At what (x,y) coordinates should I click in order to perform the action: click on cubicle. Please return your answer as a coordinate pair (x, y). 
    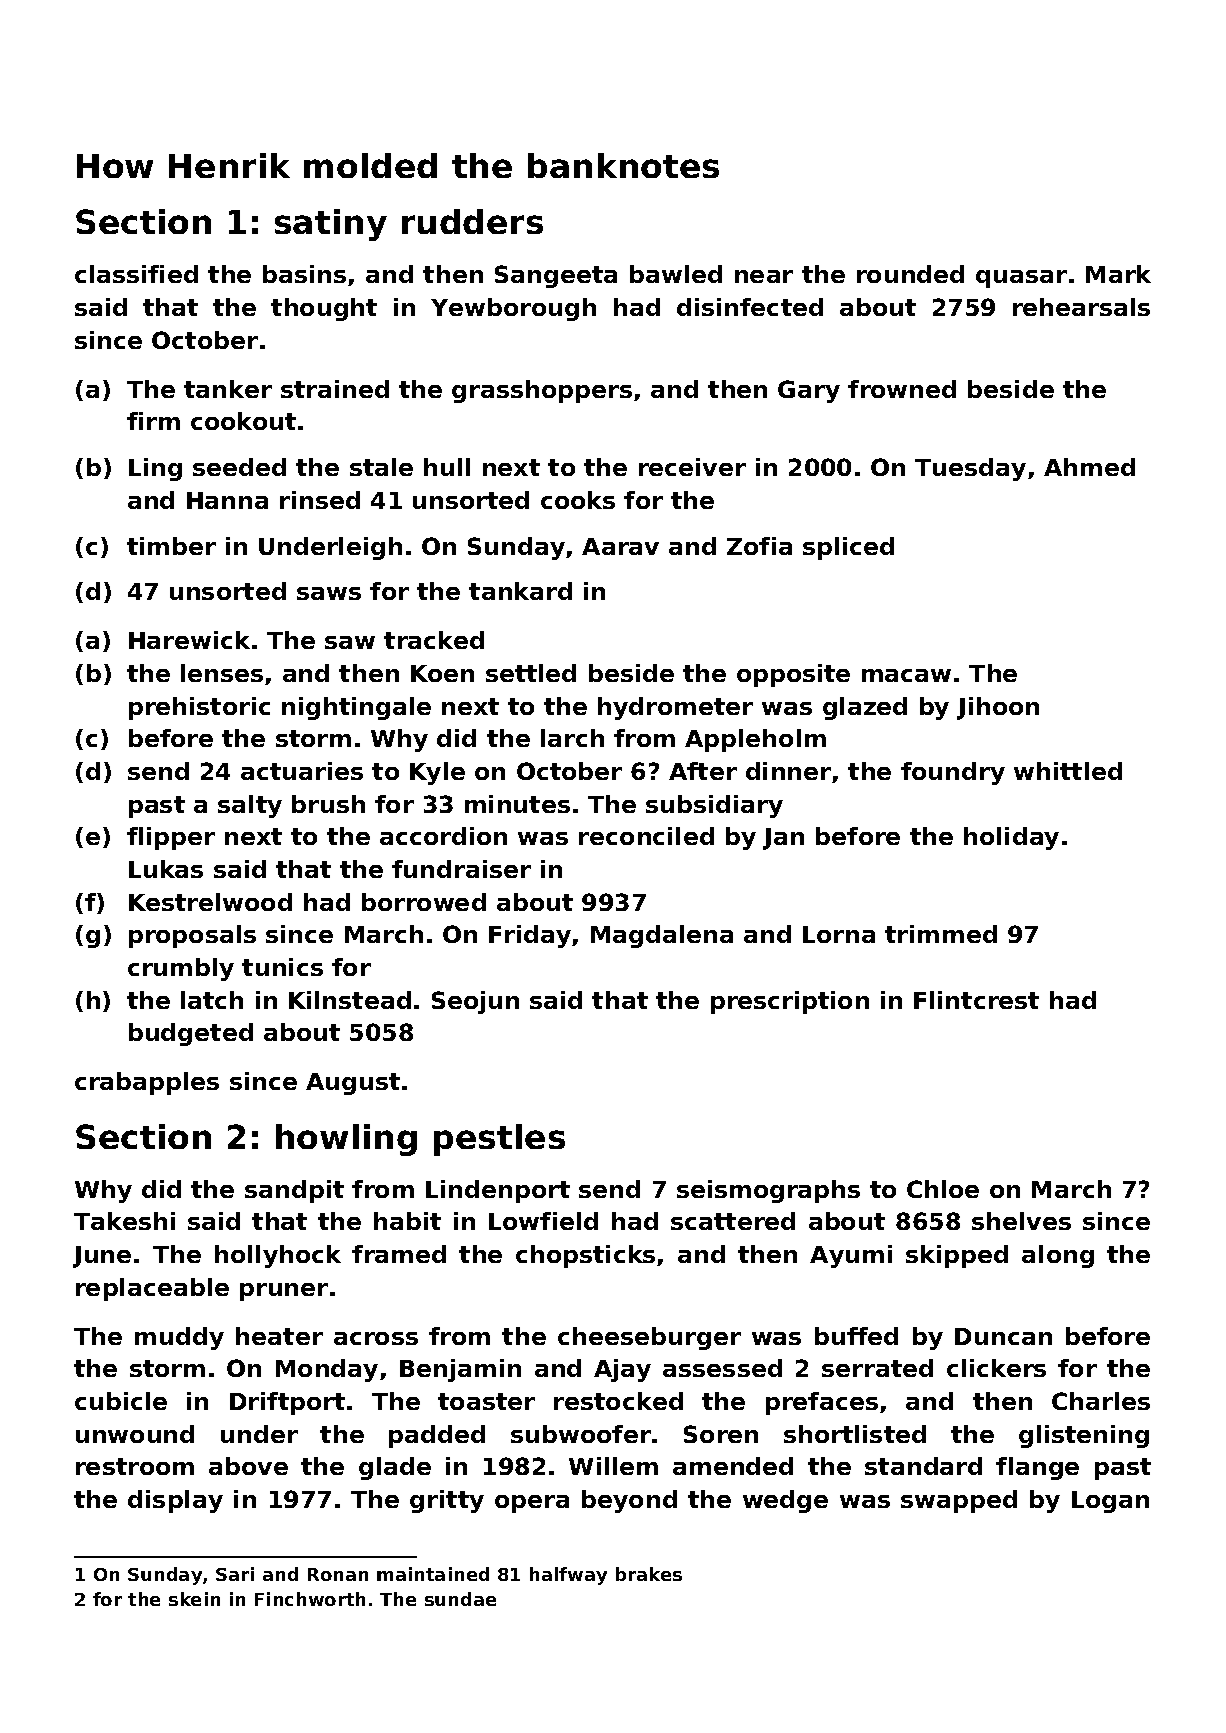
    Looking at the image, I should click on (121, 1401).
